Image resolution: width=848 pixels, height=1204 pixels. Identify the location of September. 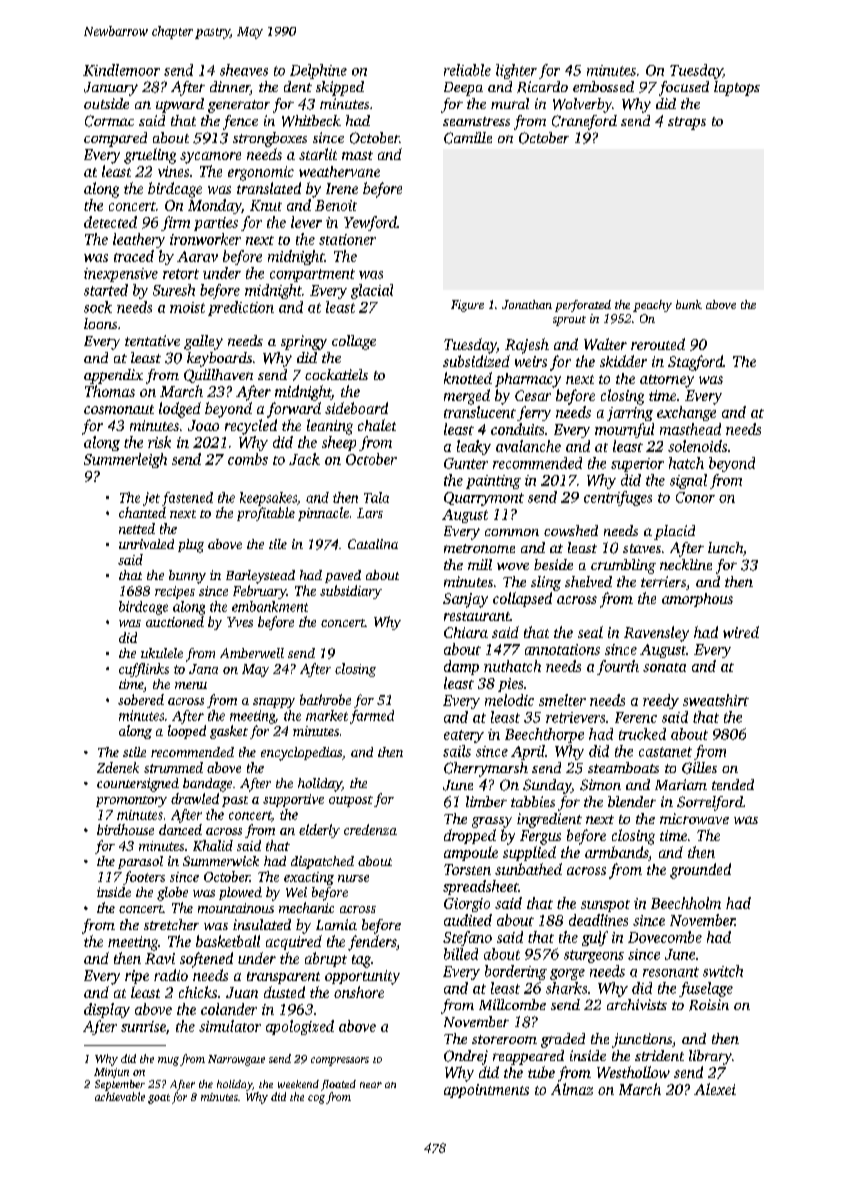
(120, 1085).
